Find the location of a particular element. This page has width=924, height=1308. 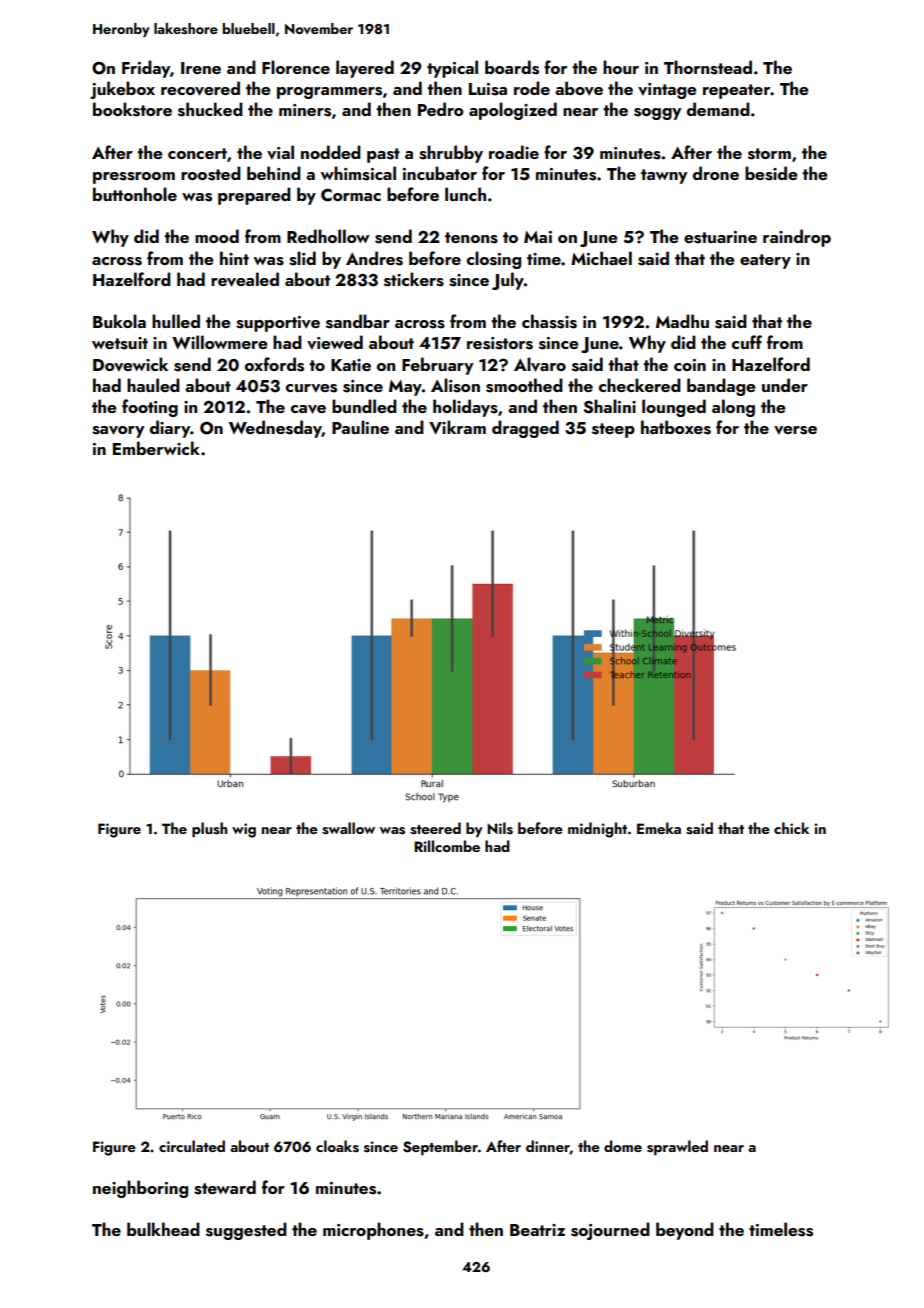

cloaks is located at coordinates (337, 1146).
